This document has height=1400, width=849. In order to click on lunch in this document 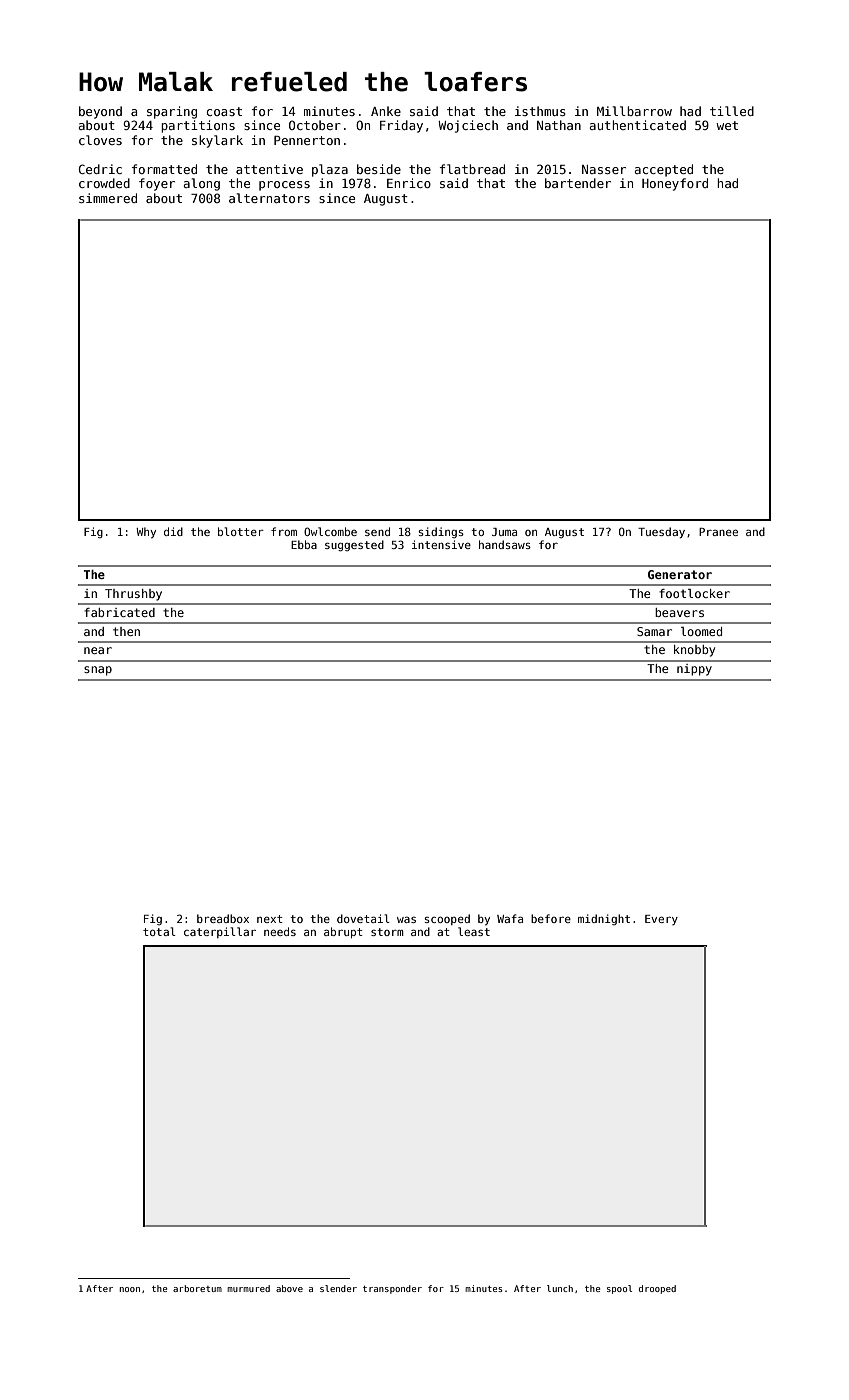, I will do `click(560, 1288)`.
